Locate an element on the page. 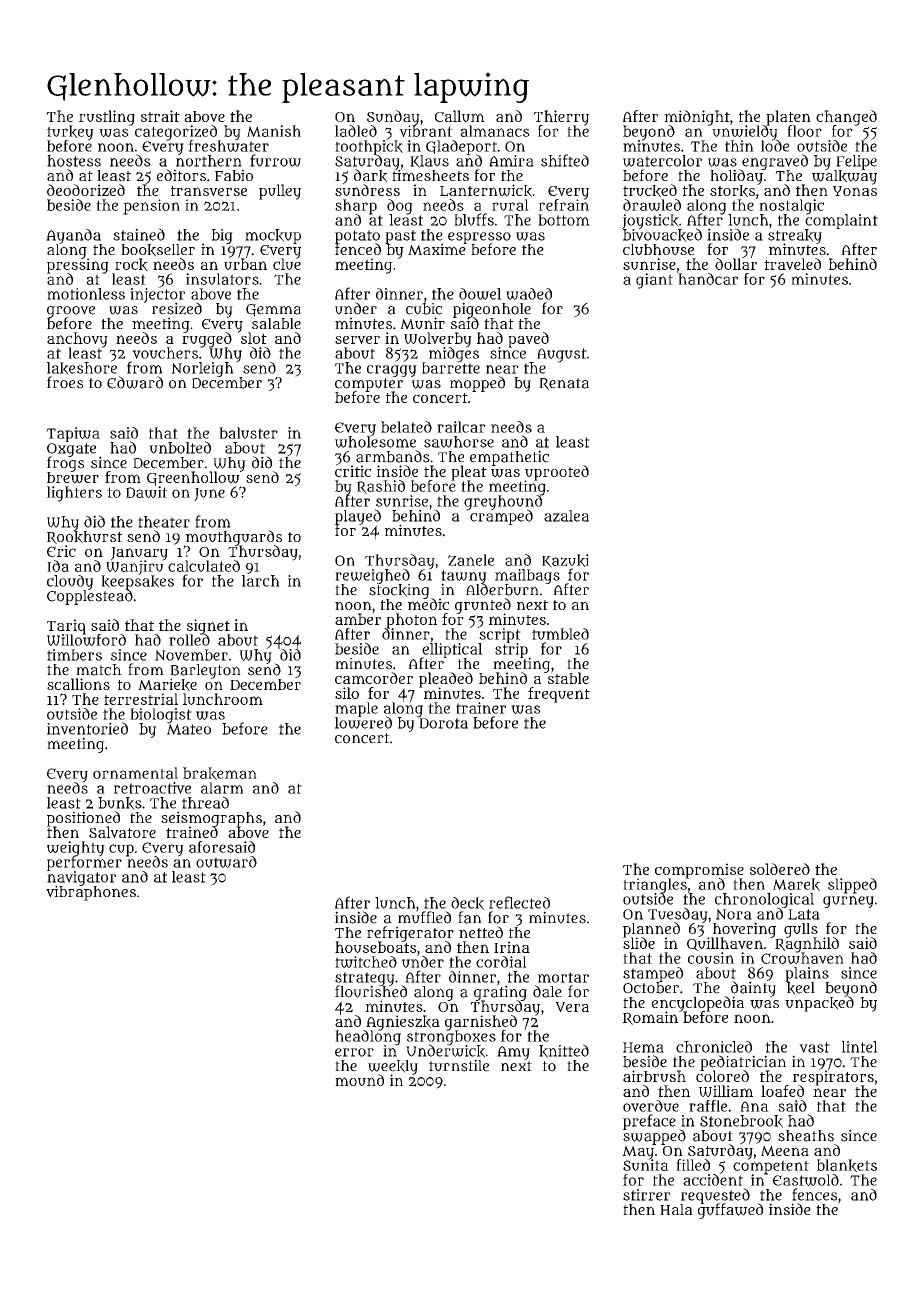 This document has height=1308, width=924. signet is located at coordinates (208, 626).
